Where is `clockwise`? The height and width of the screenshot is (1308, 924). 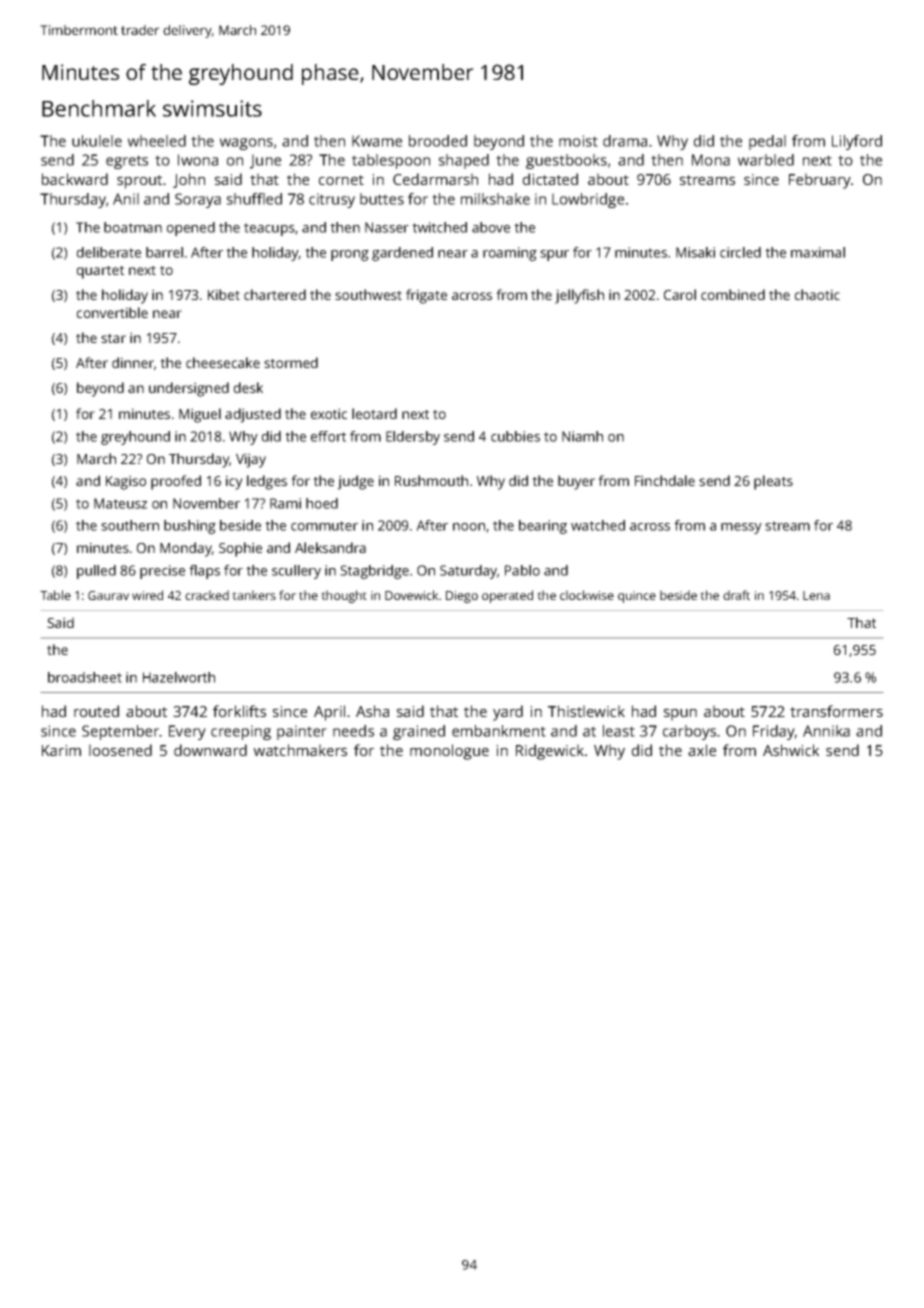
clockwise is located at coordinates (587, 595).
